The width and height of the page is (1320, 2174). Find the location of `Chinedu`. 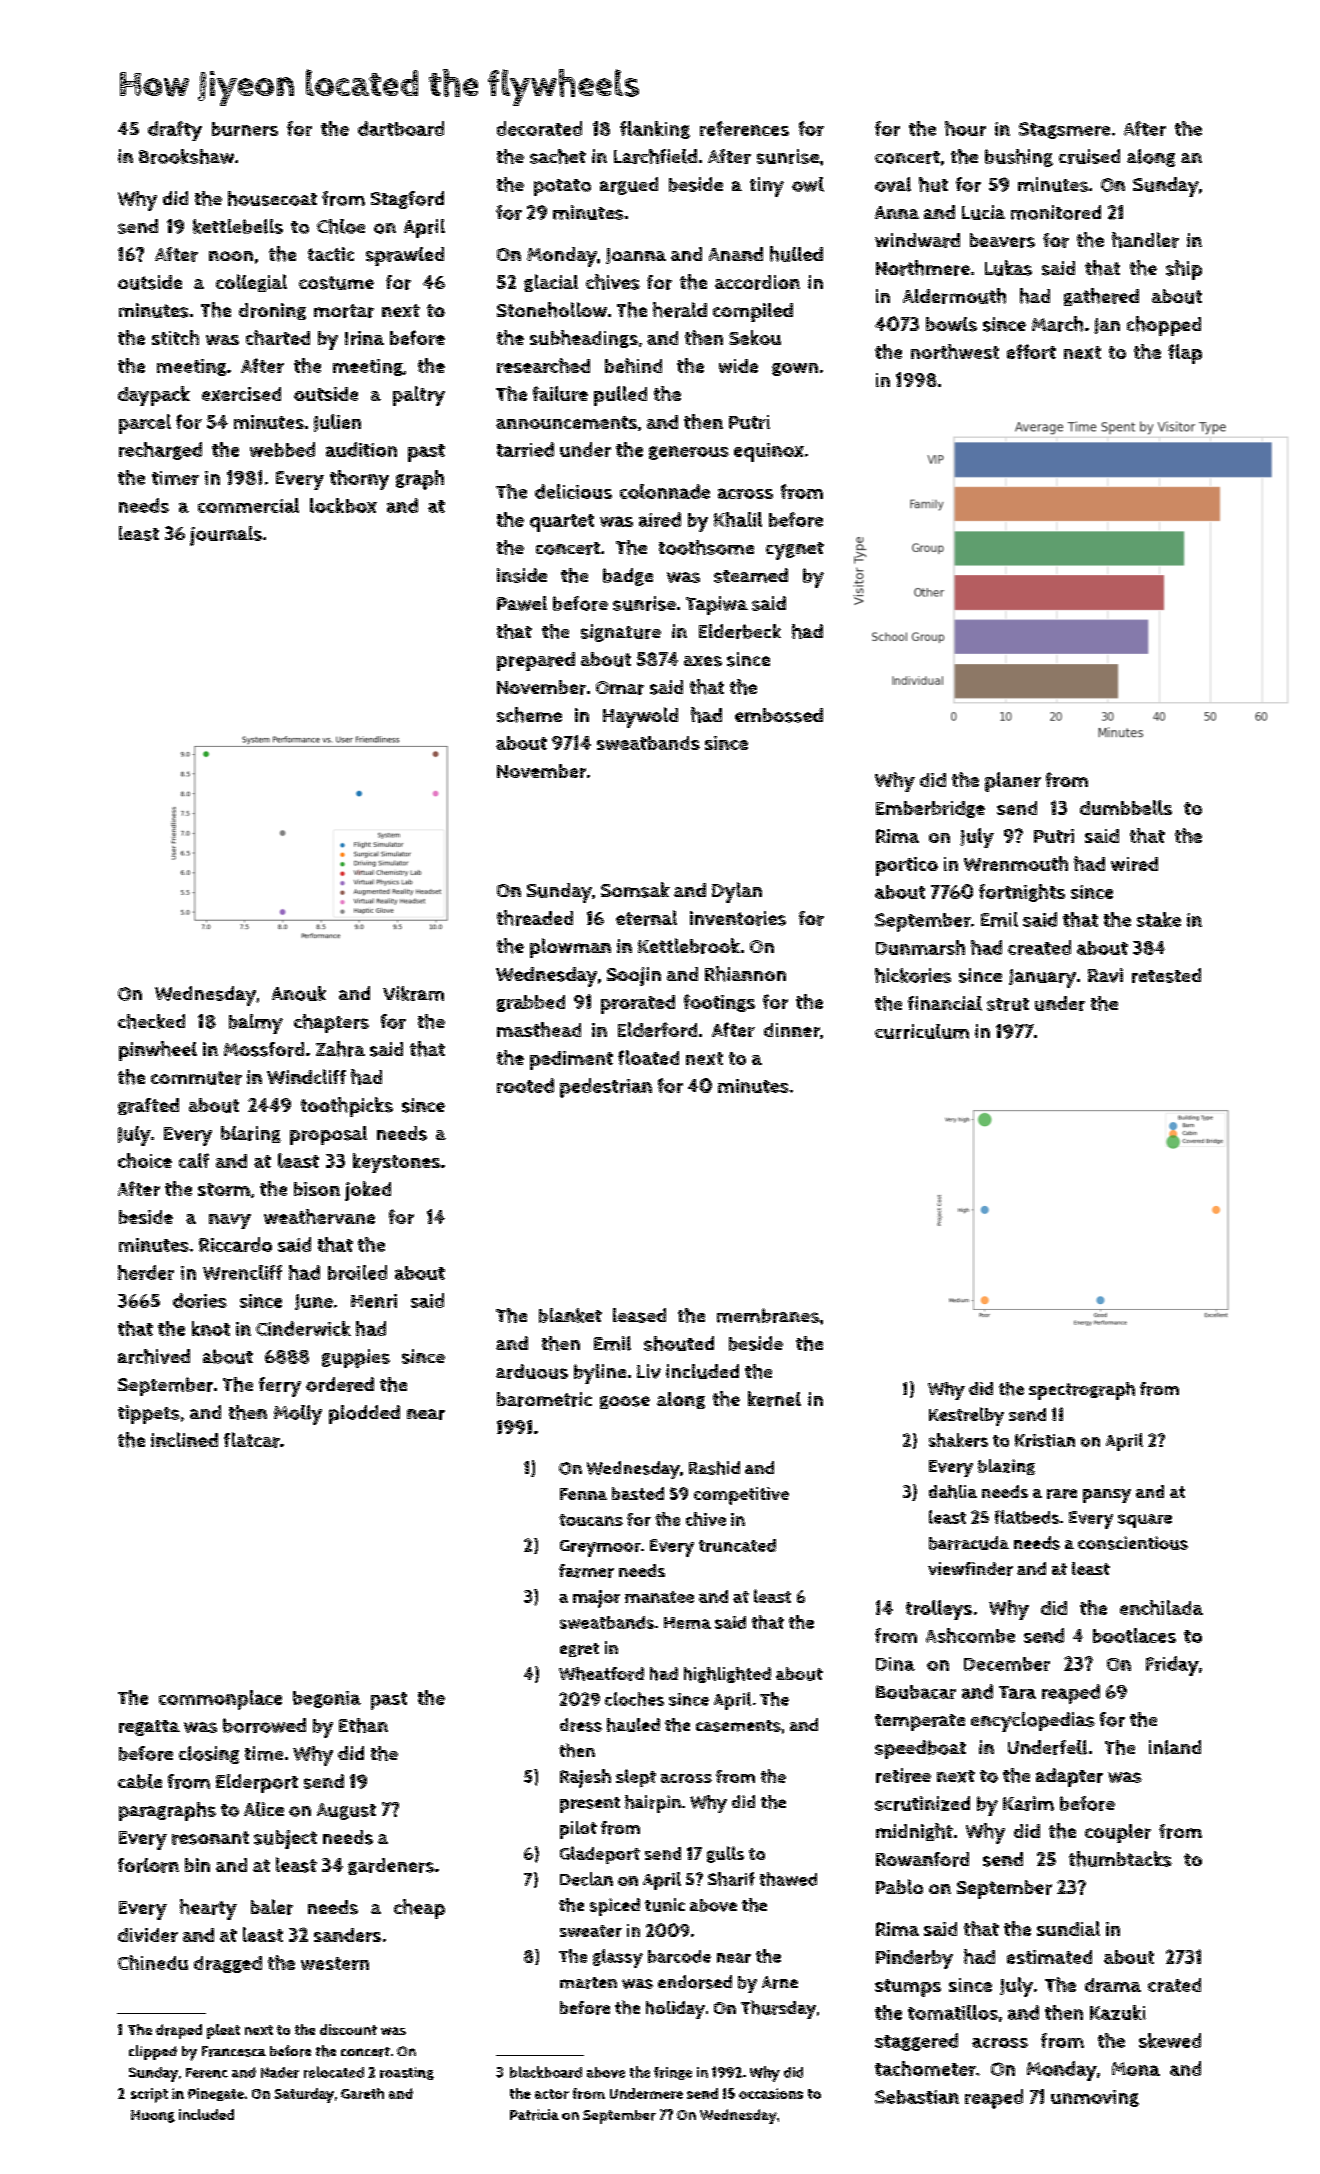

Chinedu is located at coordinates (153, 1962).
